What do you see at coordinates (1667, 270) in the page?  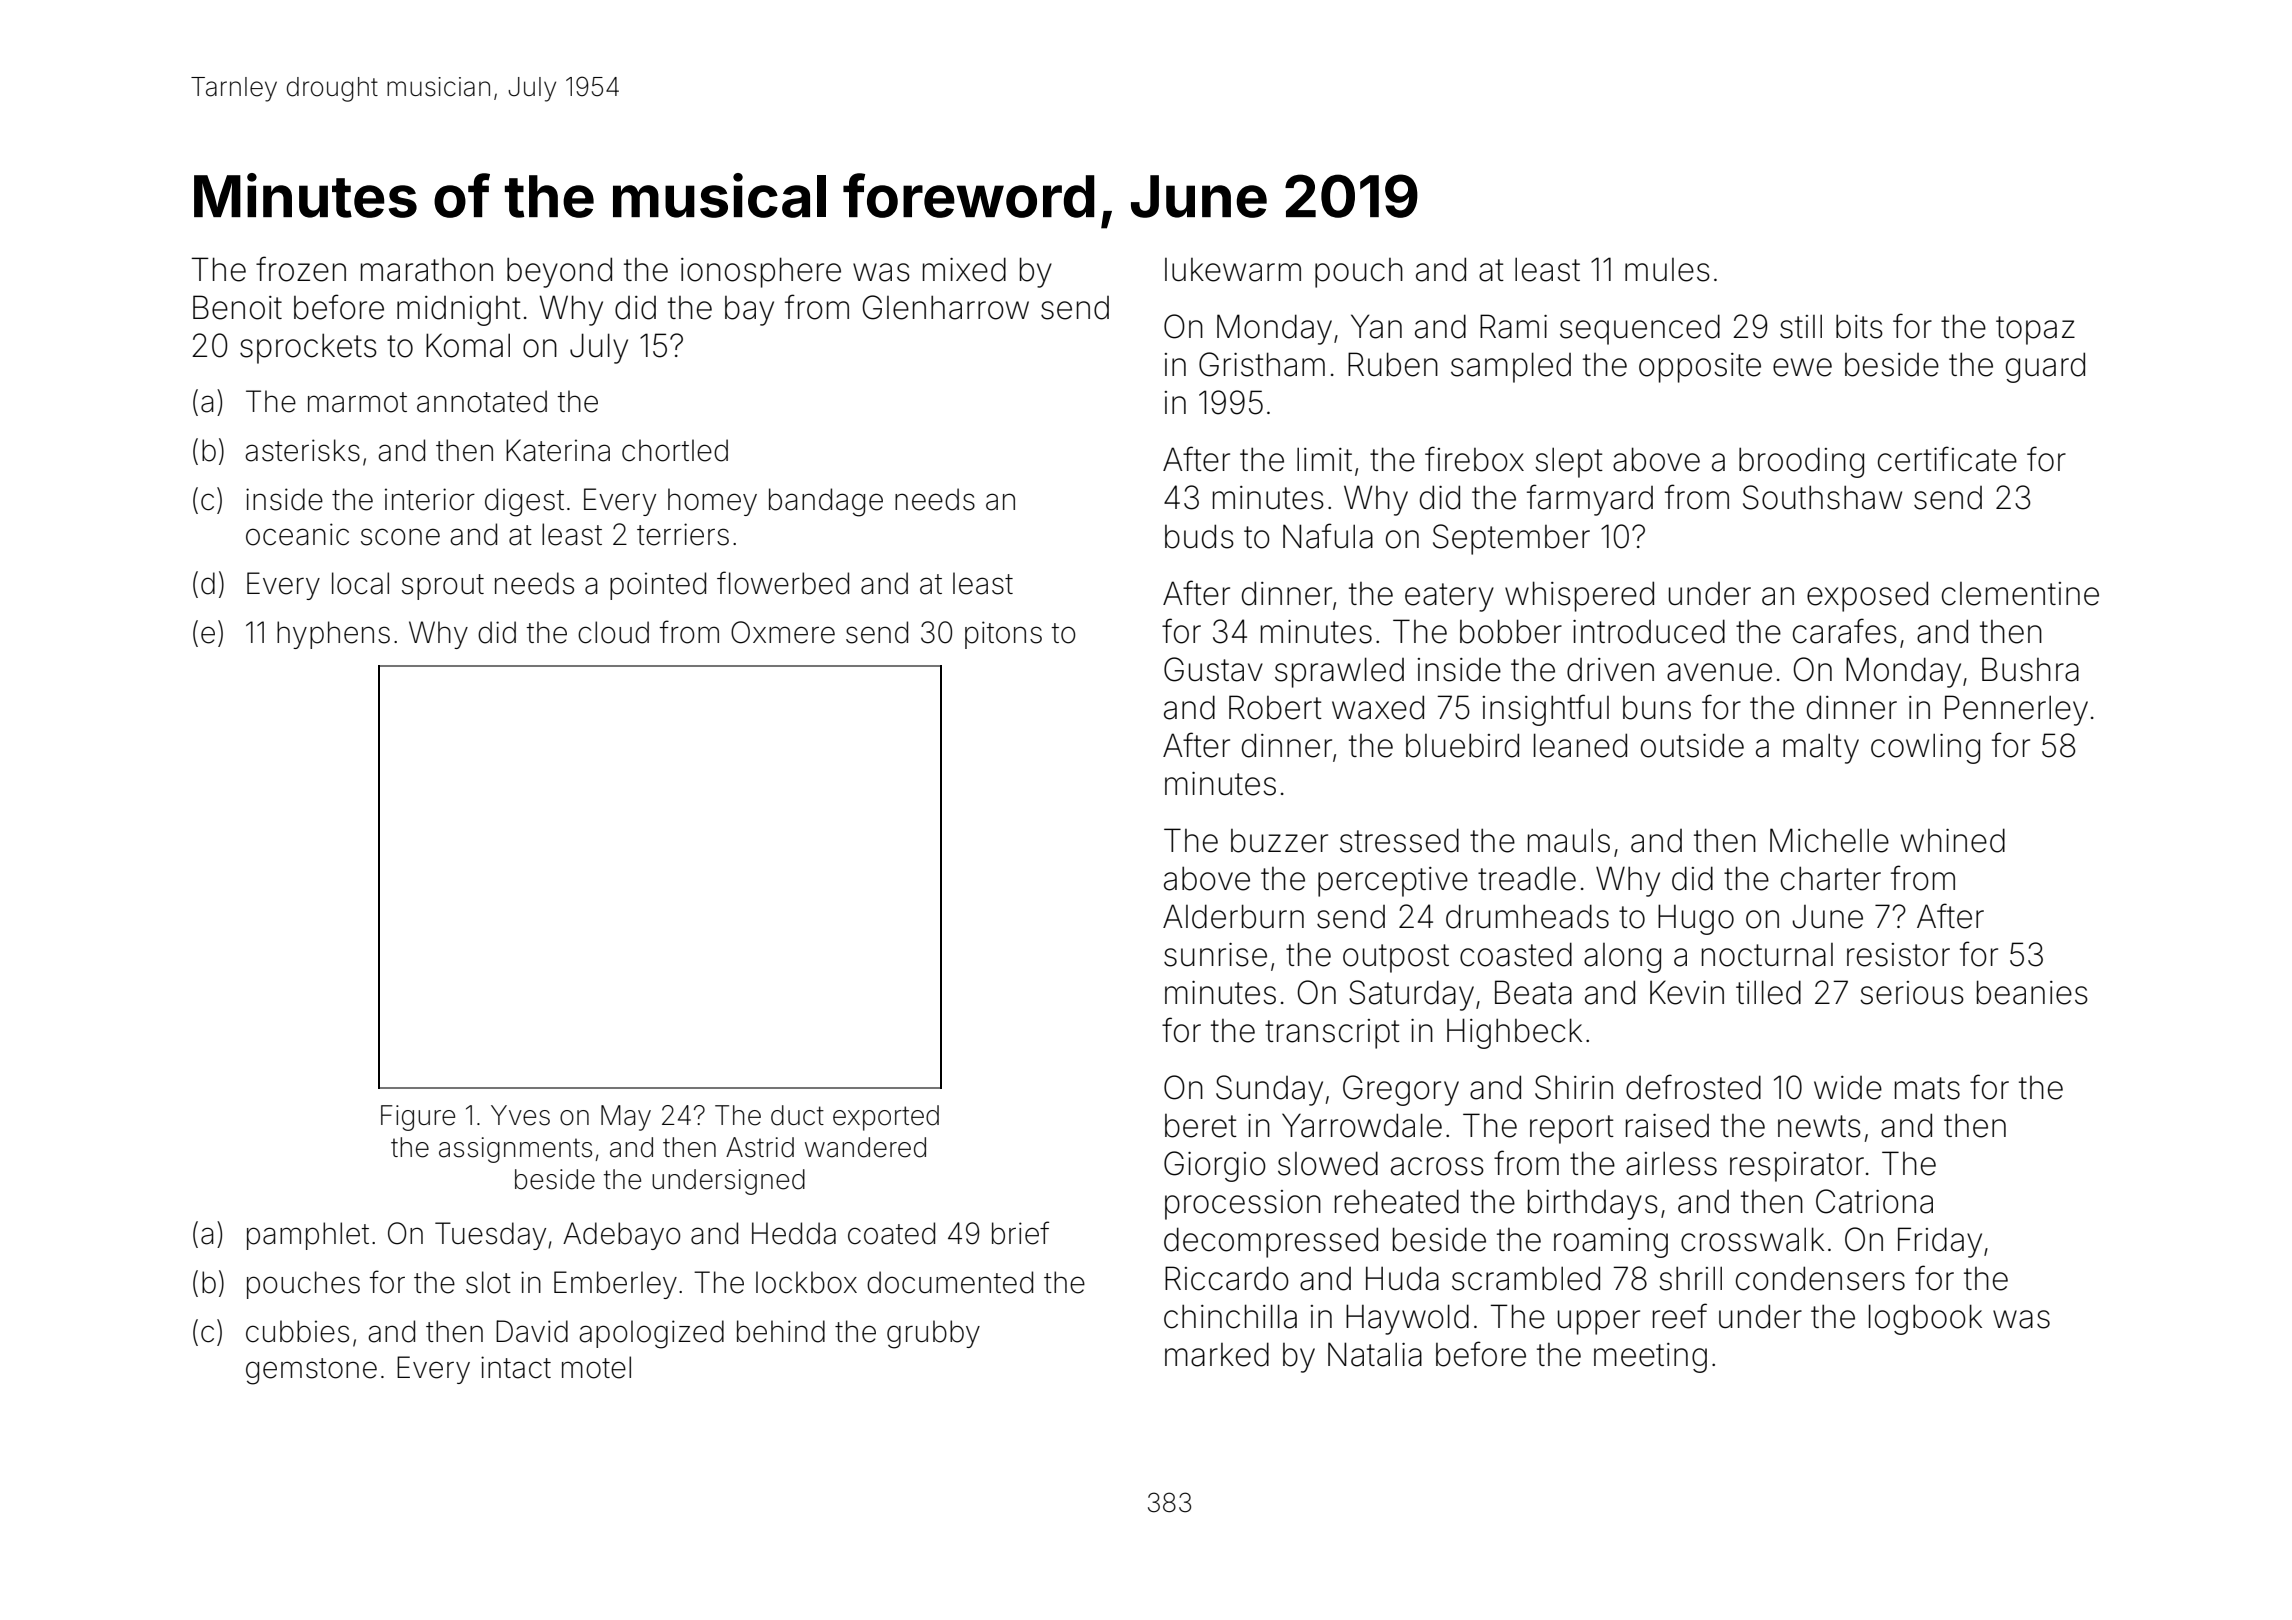 I see `mules` at bounding box center [1667, 270].
